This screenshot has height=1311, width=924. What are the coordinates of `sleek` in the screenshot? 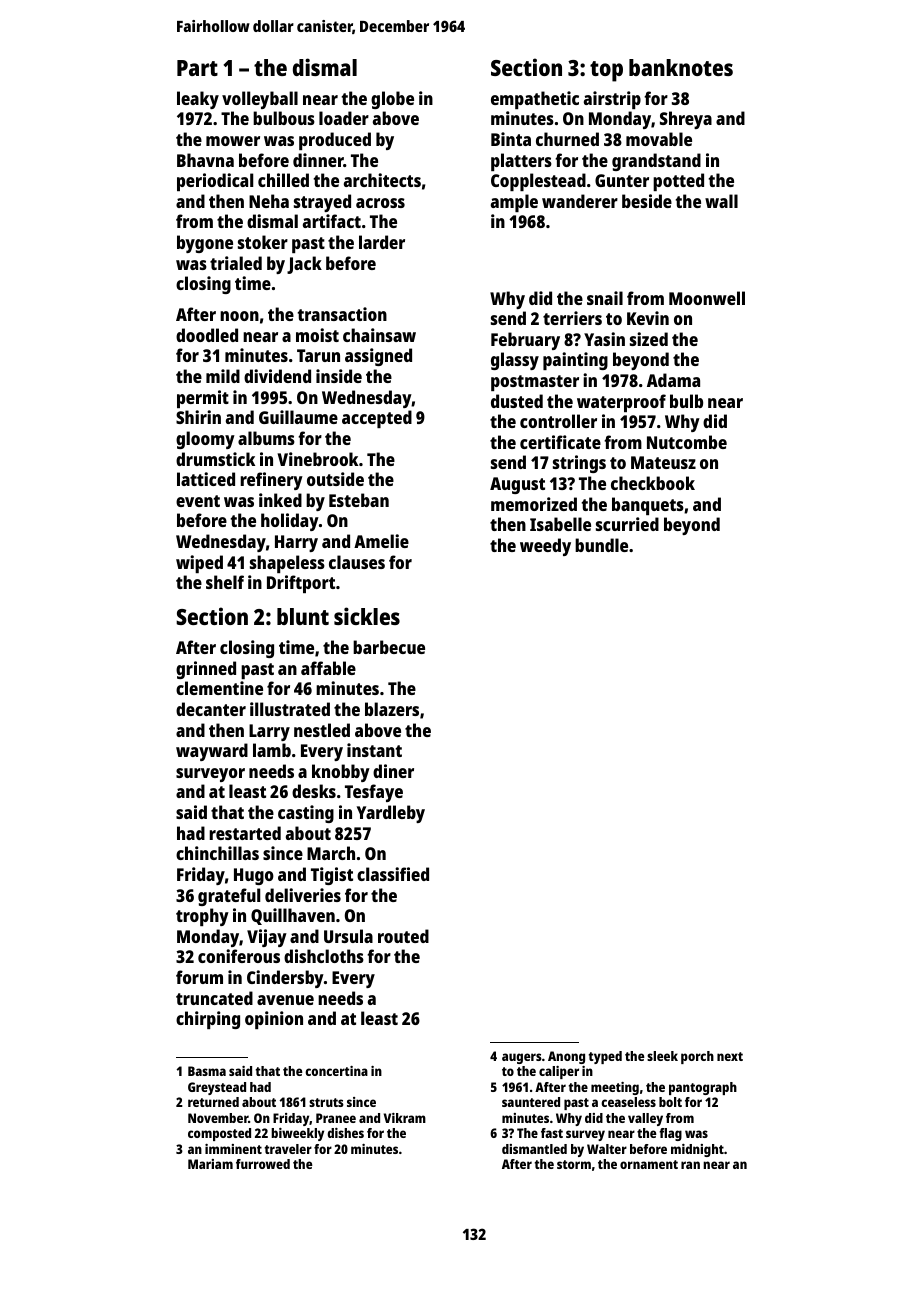 It's located at (662, 1056).
